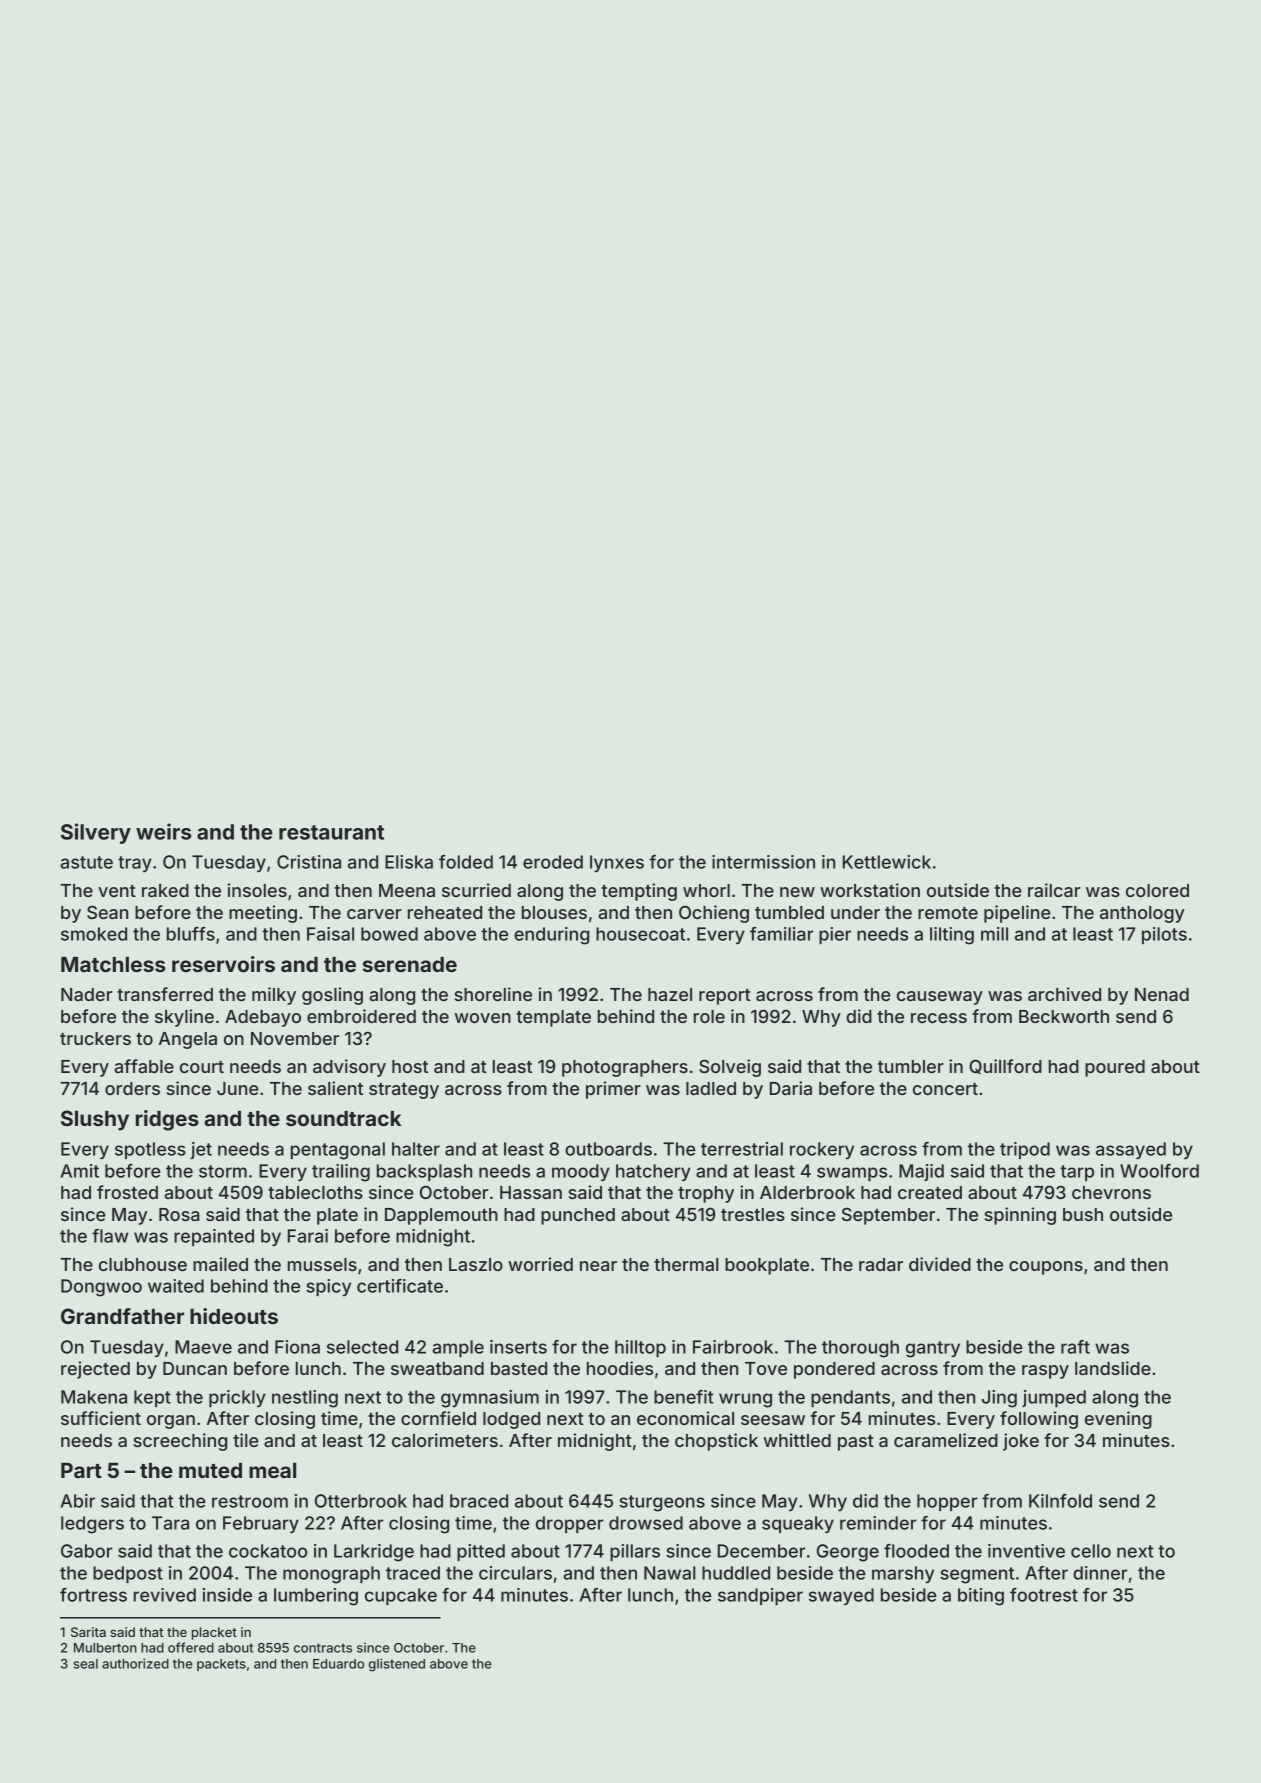 The image size is (1261, 1783). What do you see at coordinates (163, 831) in the screenshot?
I see `weirs` at bounding box center [163, 831].
